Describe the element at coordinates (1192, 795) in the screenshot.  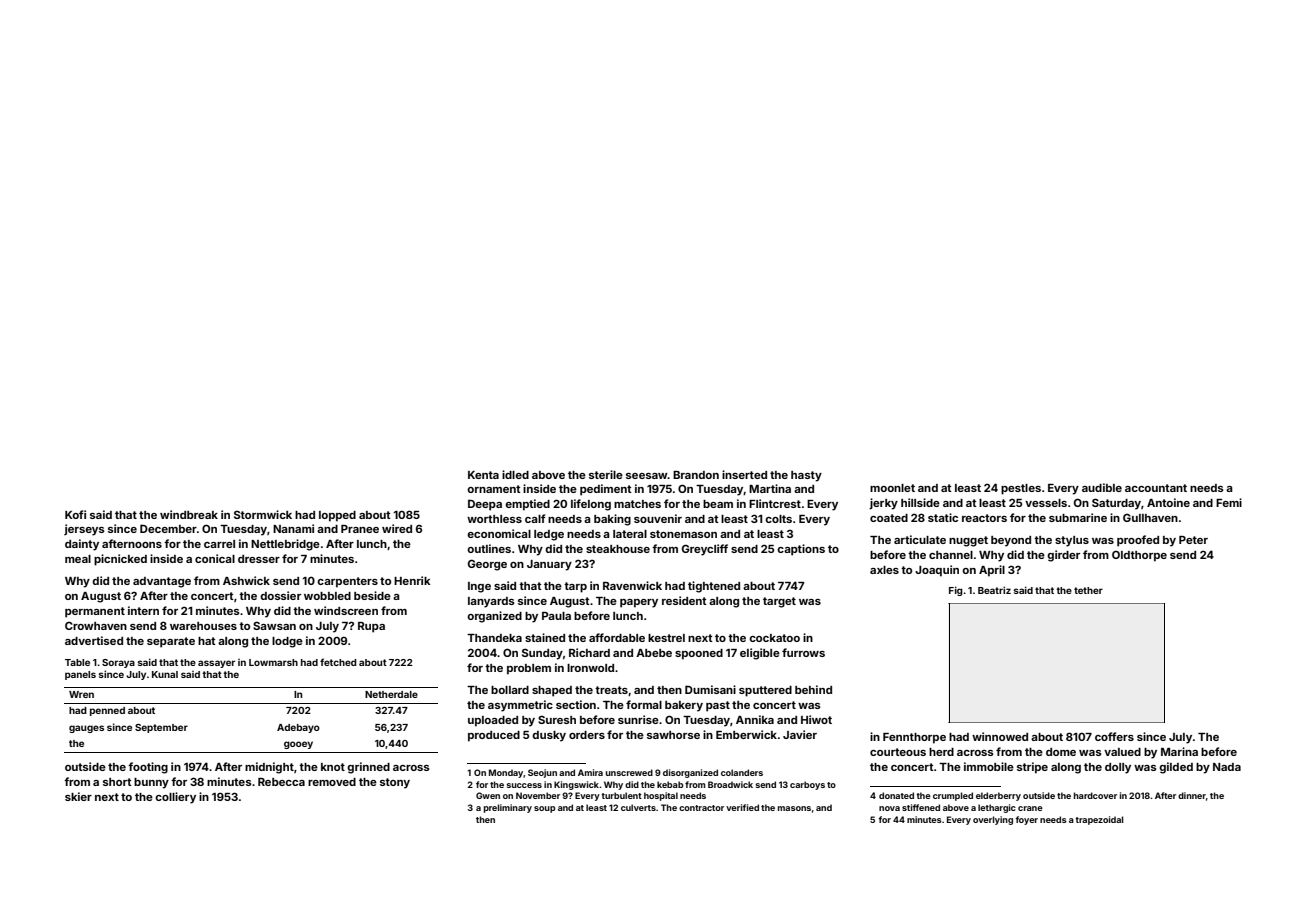
I see `dinner` at that location.
